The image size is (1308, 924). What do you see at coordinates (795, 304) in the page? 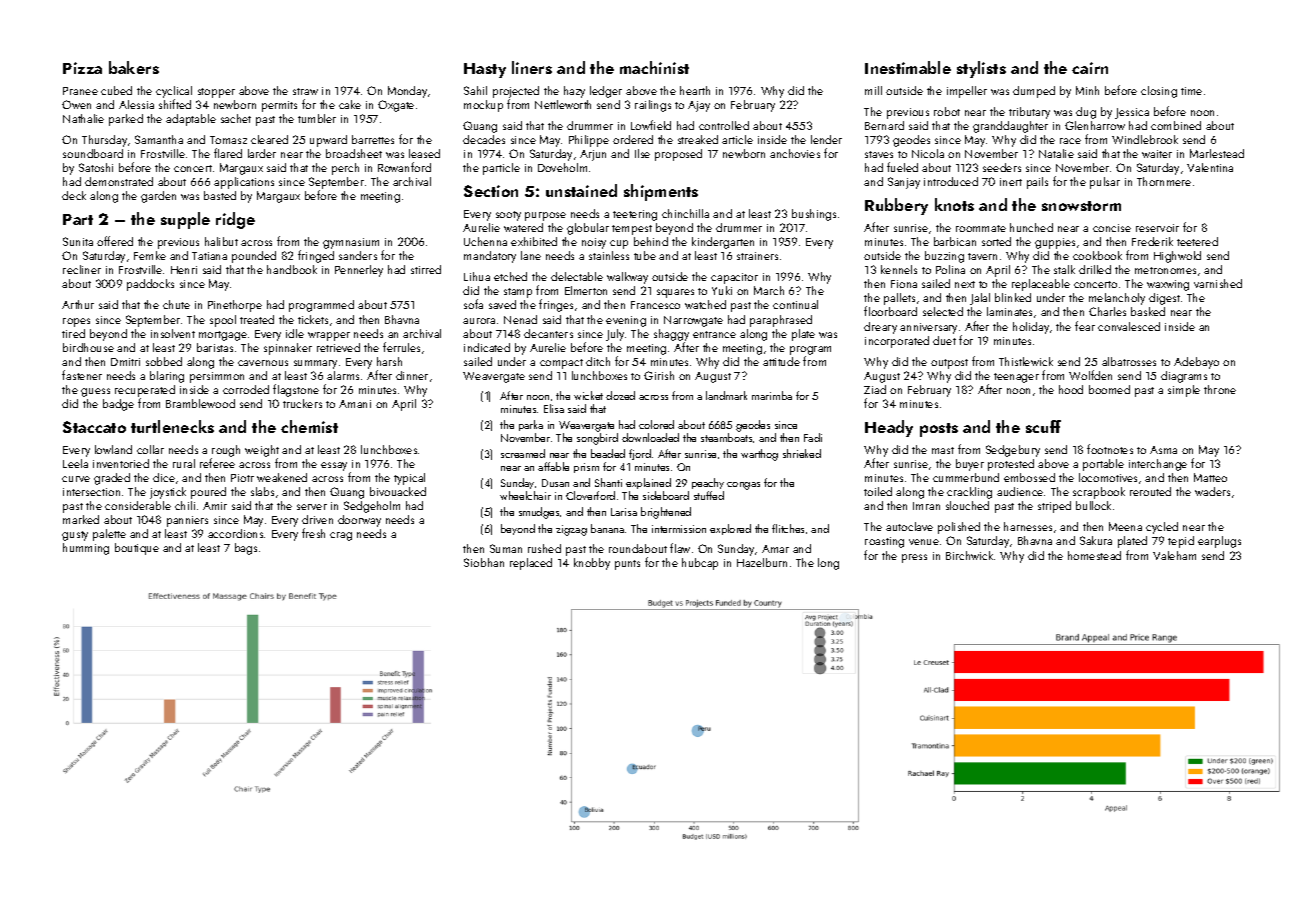
I see `continual` at bounding box center [795, 304].
